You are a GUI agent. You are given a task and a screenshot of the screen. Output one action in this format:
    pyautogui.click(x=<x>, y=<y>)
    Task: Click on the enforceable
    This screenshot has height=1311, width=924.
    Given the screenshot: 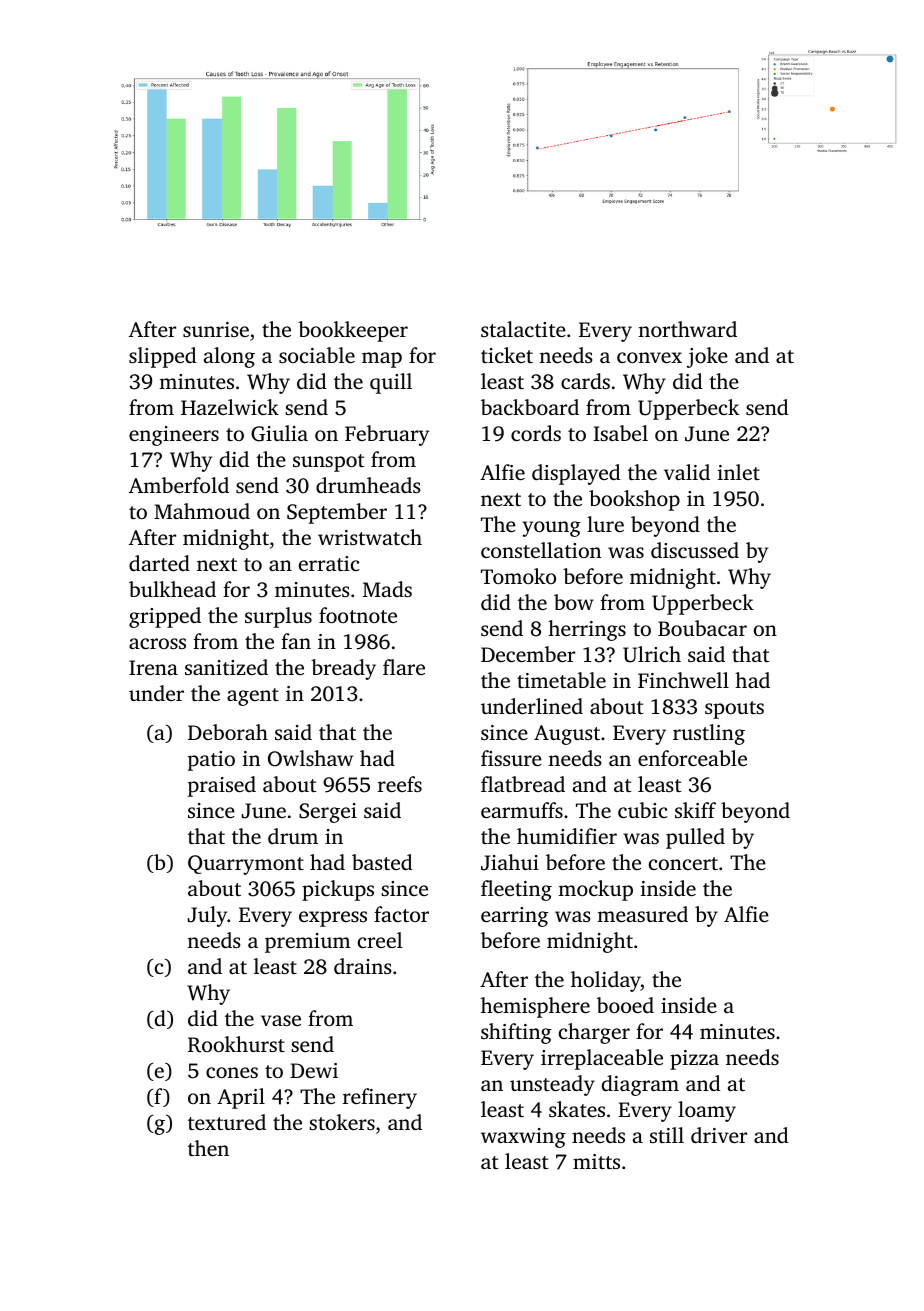 What is the action you would take?
    pyautogui.click(x=692, y=758)
